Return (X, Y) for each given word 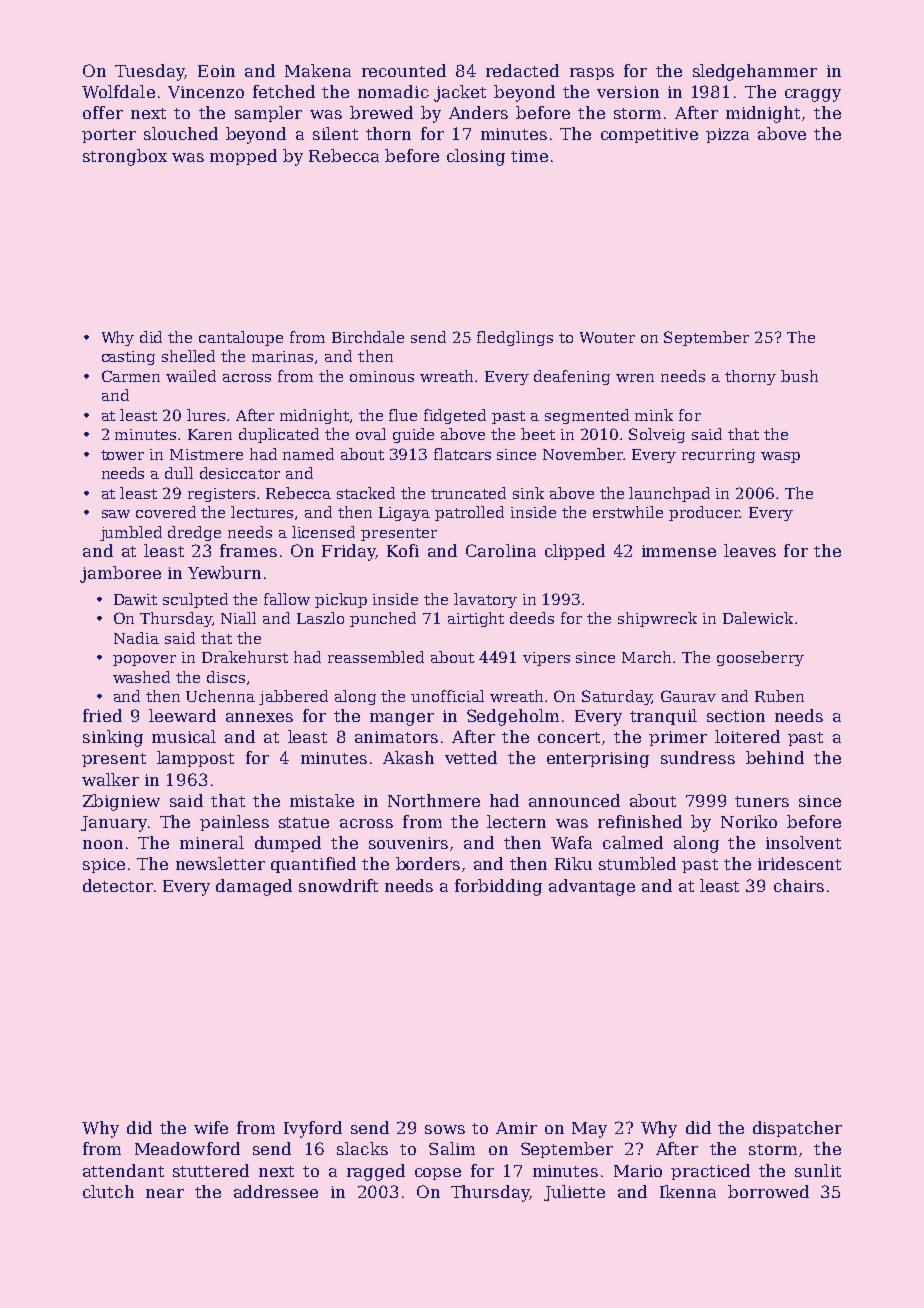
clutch (108, 1191)
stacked (366, 493)
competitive (649, 135)
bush (799, 376)
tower (122, 455)
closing (476, 157)
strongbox (125, 157)
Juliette (574, 1193)
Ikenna (688, 1191)
